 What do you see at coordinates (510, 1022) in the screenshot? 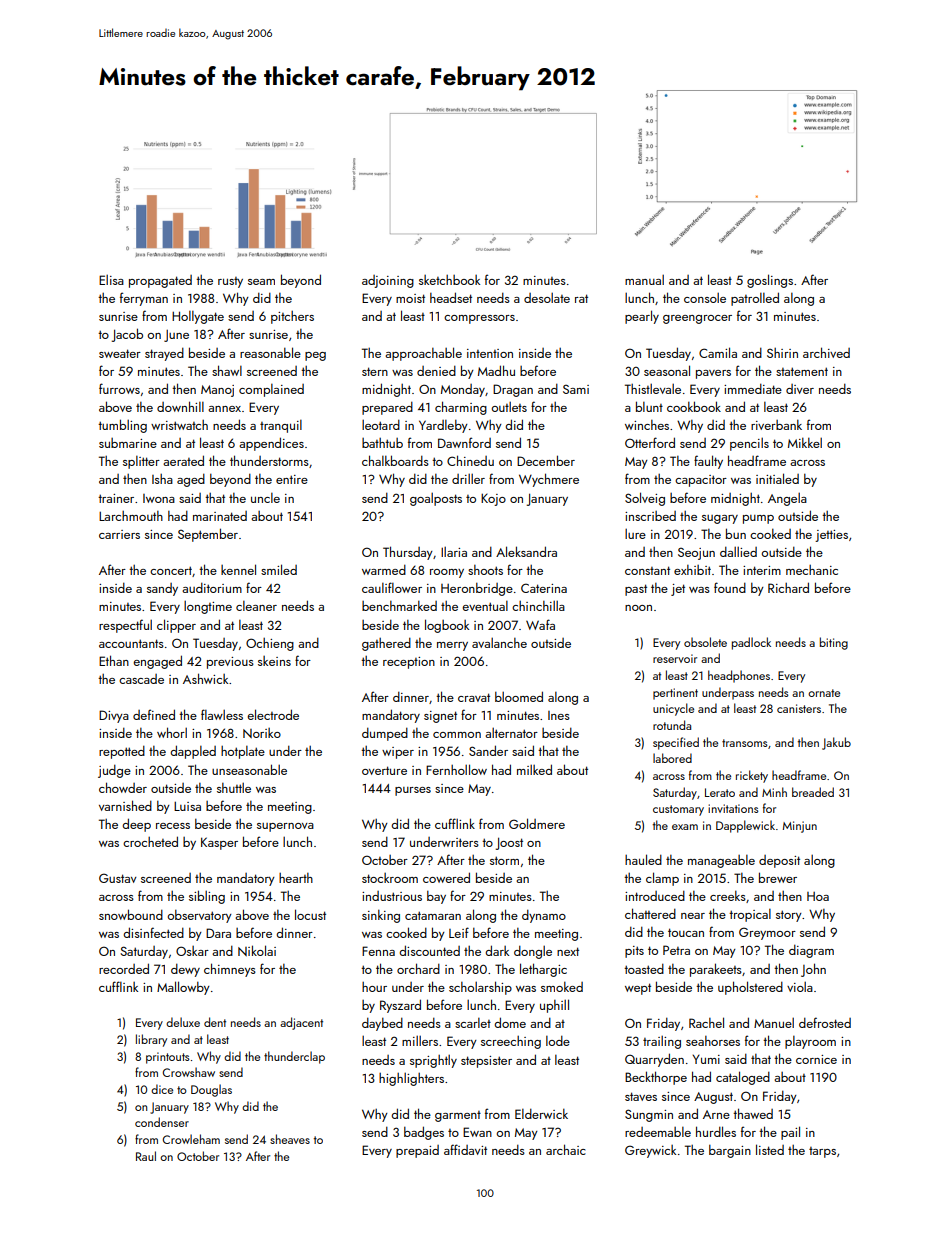
I see `dome` at bounding box center [510, 1022].
